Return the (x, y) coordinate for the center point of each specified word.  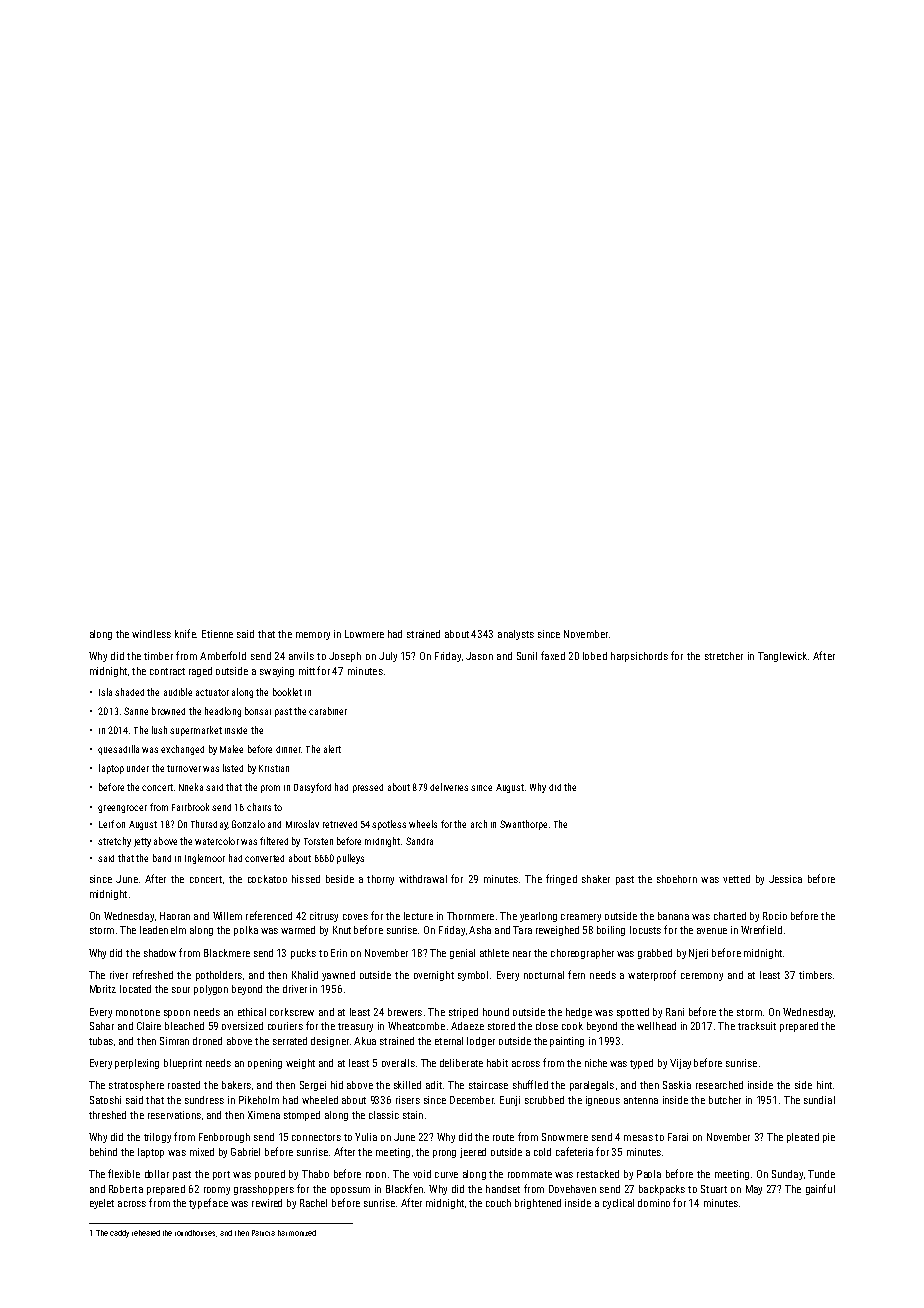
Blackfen (404, 1188)
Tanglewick (782, 657)
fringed (561, 879)
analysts (516, 635)
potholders (219, 976)
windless (151, 634)
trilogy (157, 1138)
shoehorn (677, 879)
